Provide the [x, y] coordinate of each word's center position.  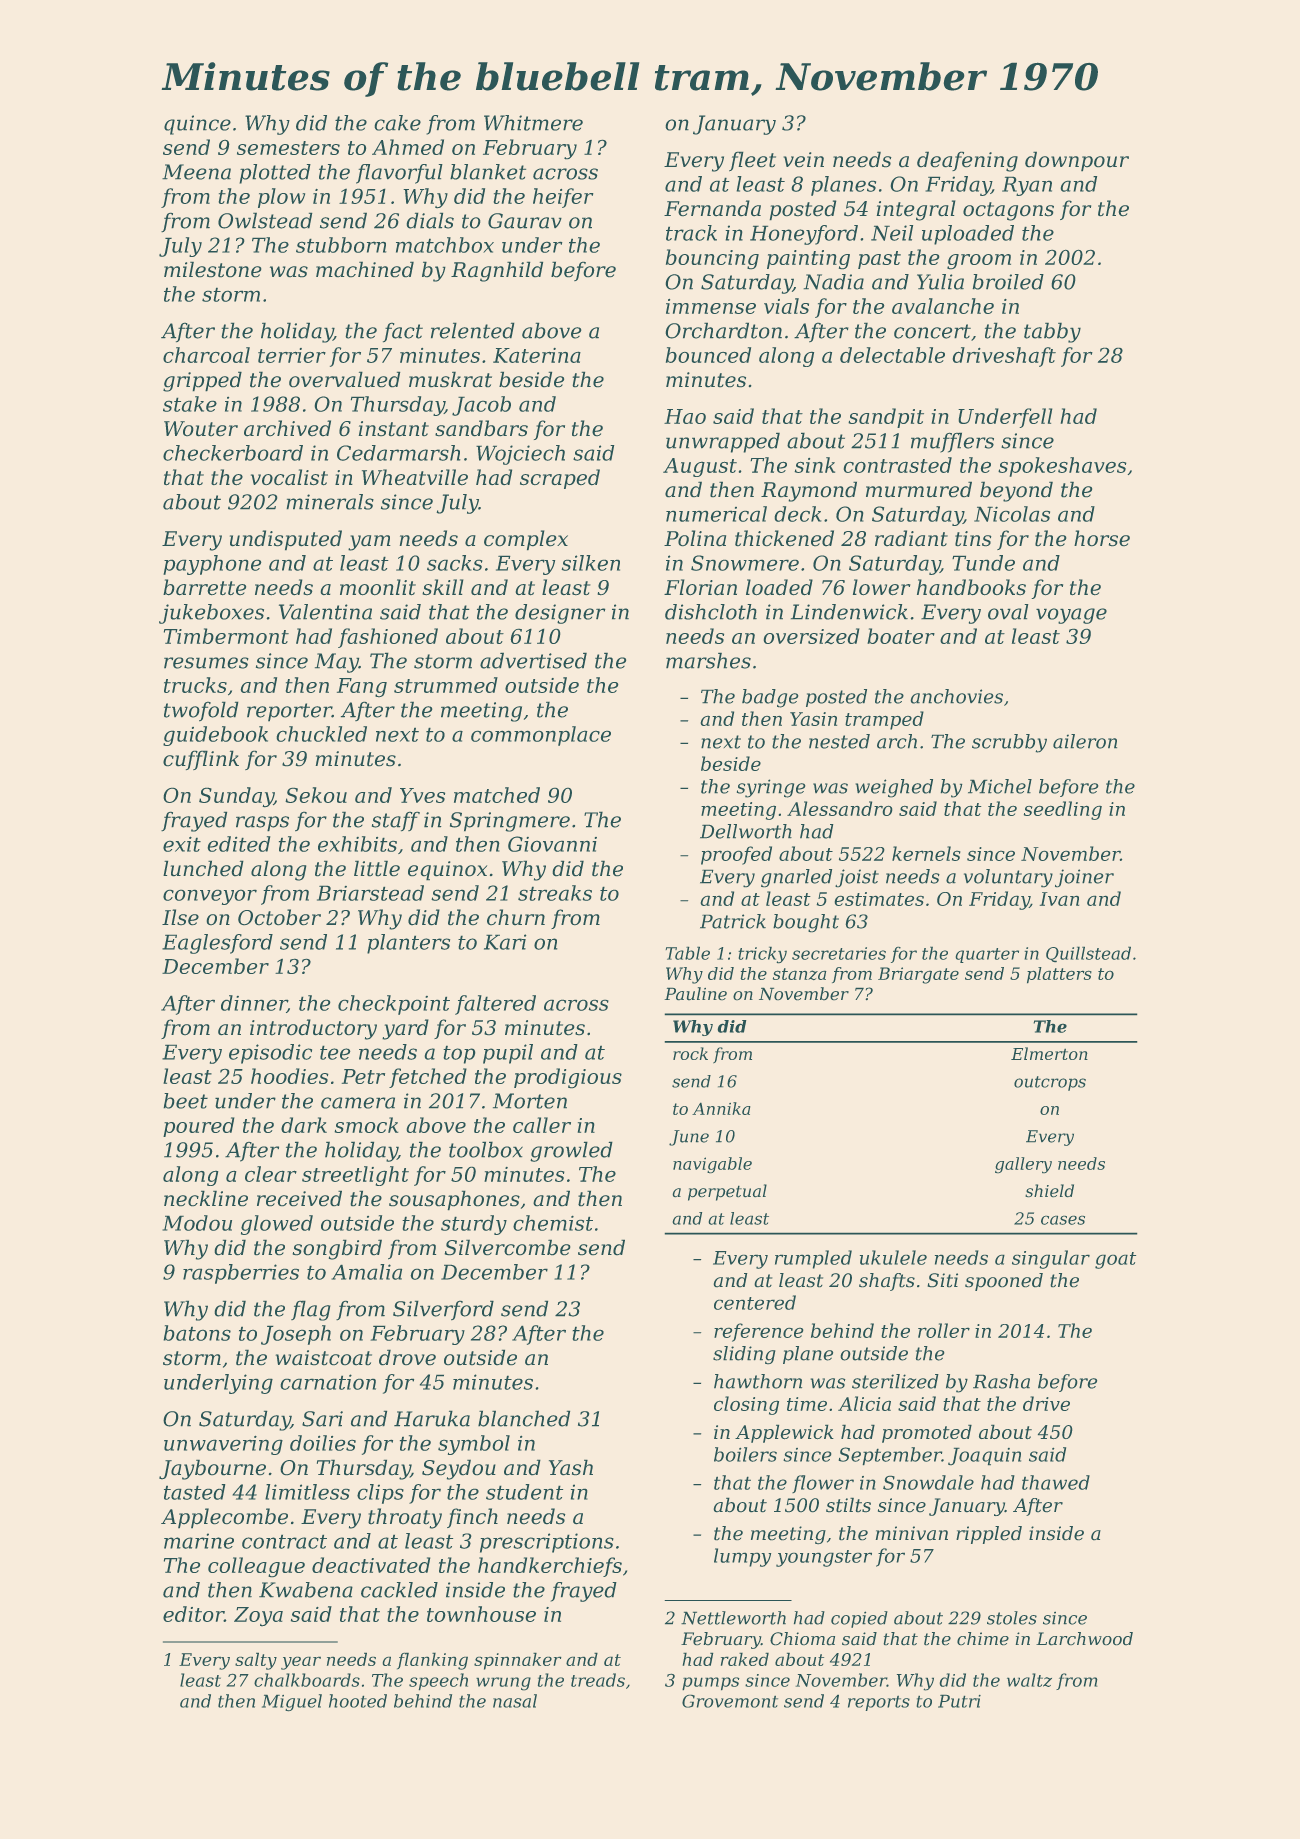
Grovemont [730, 1701]
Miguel [292, 1703]
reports [879, 1703]
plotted [275, 174]
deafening [967, 161]
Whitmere [533, 123]
